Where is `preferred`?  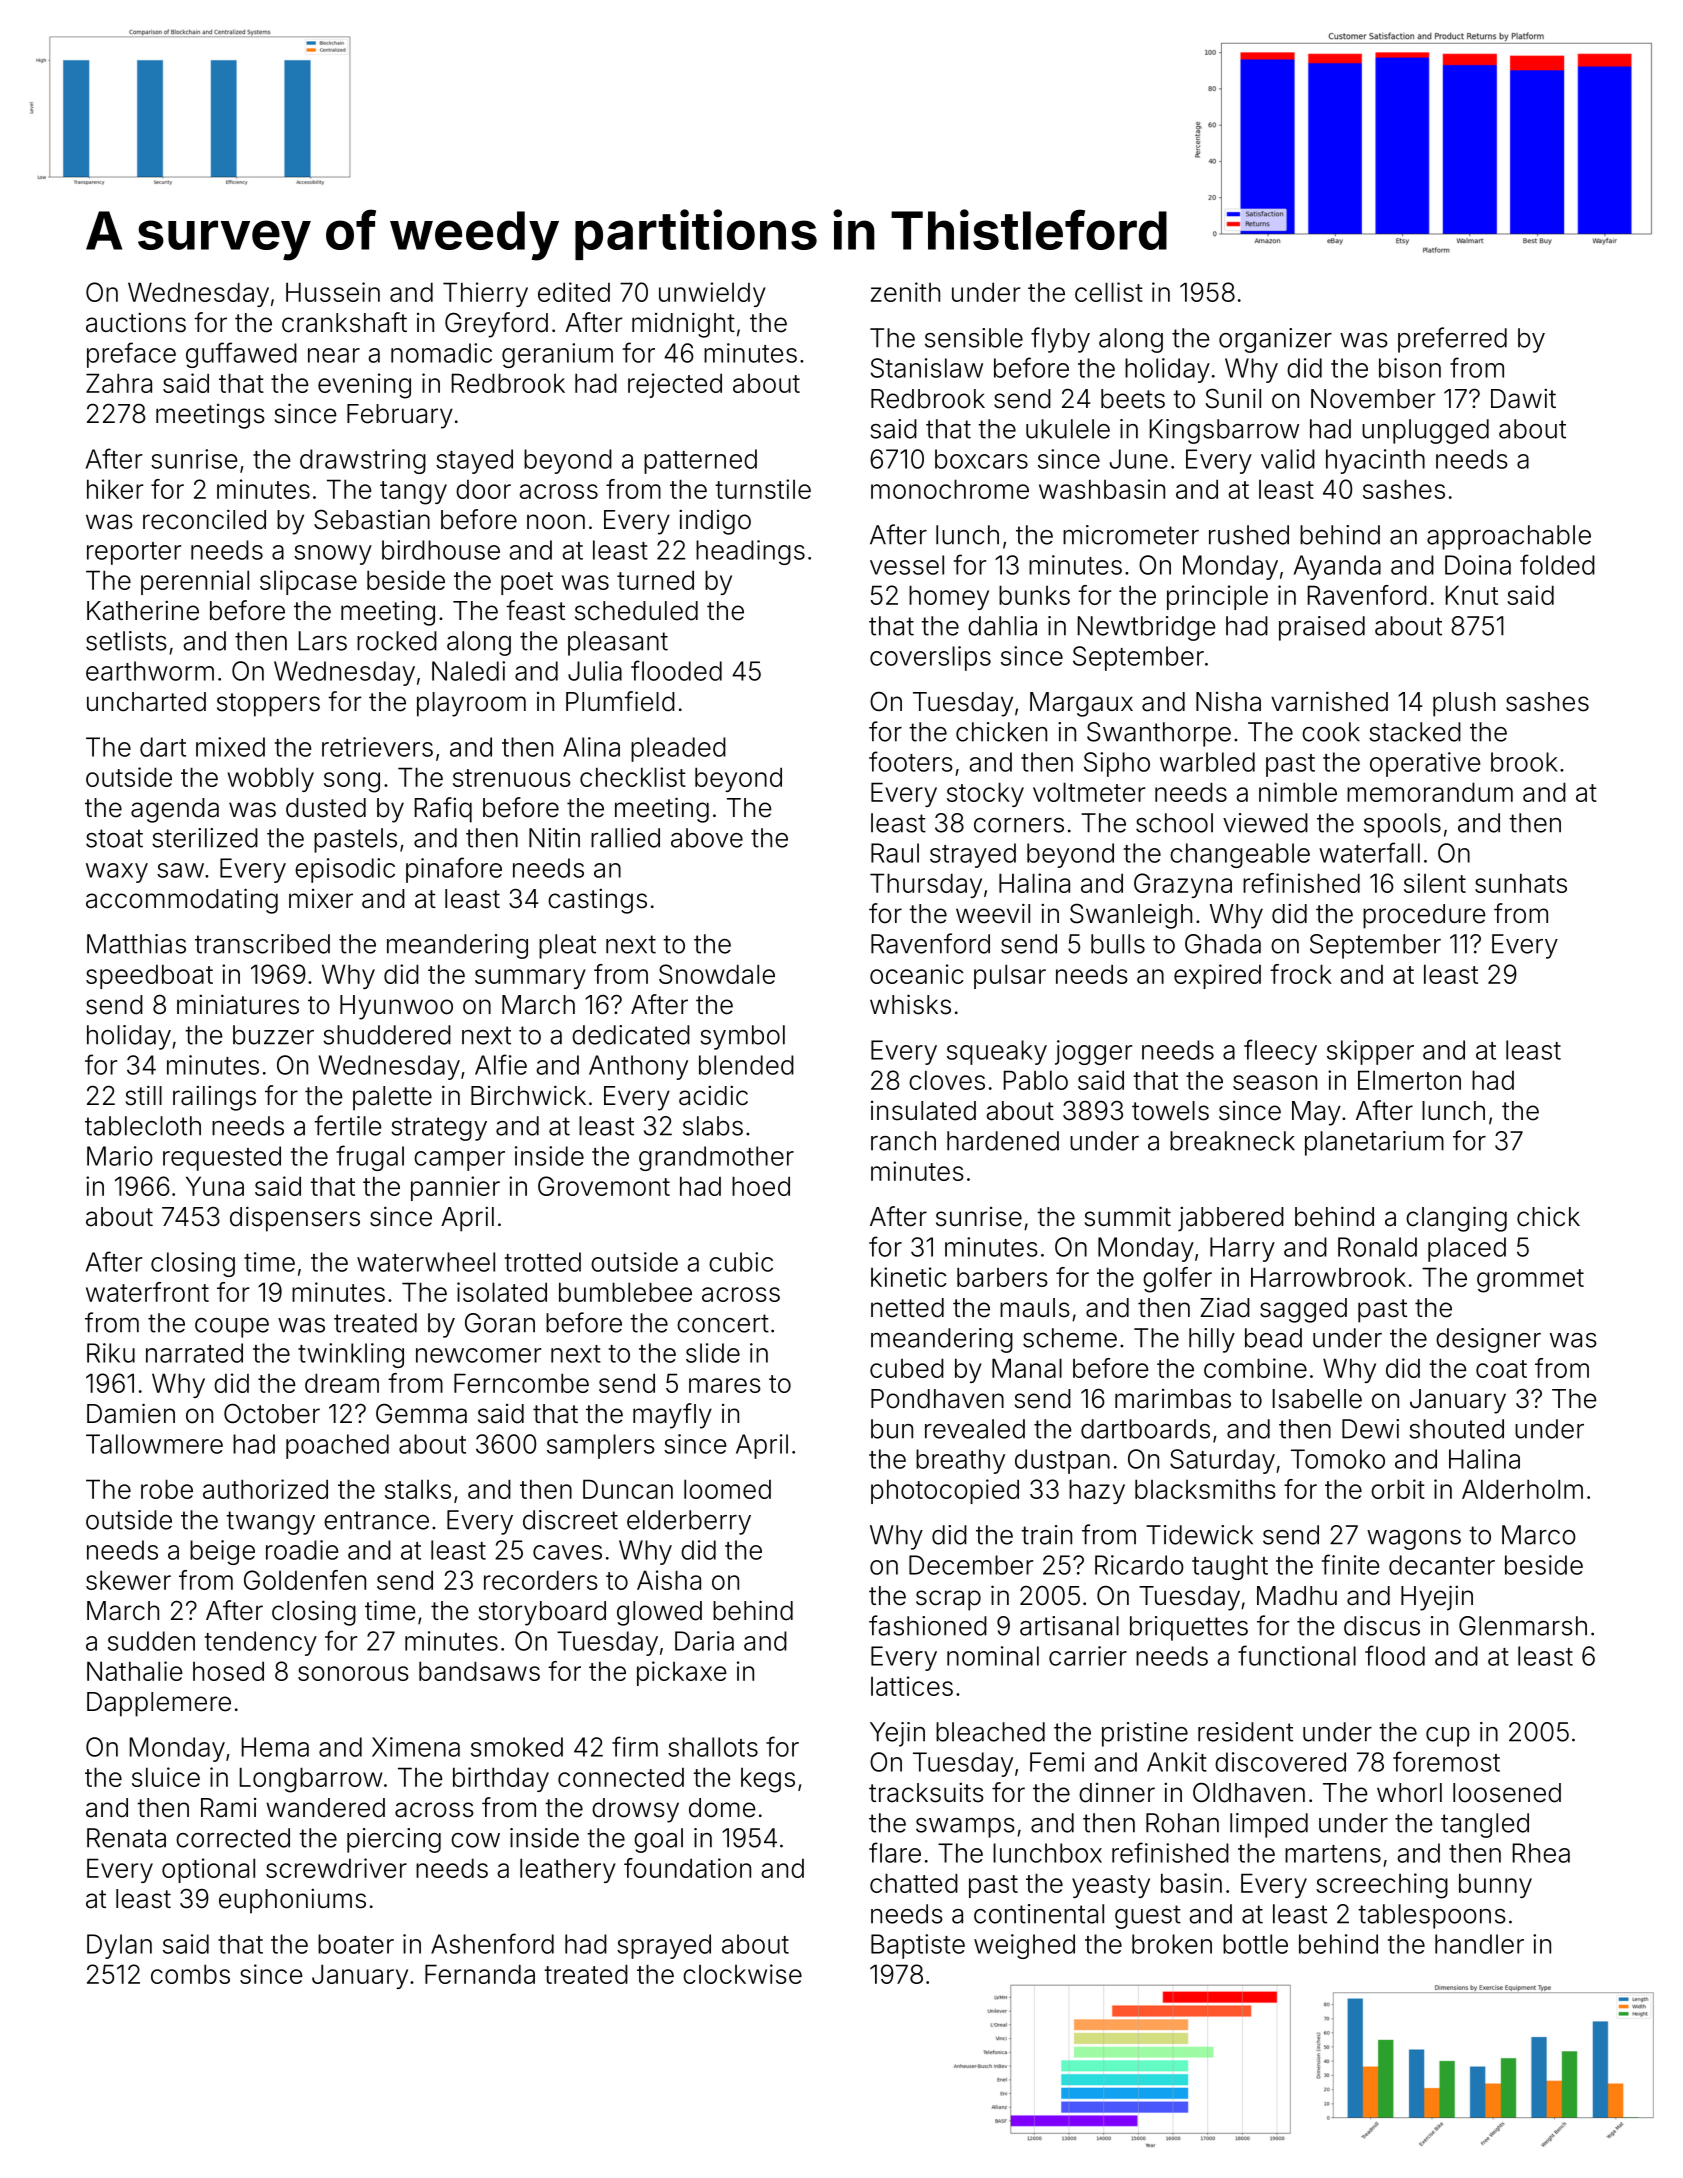
preferred is located at coordinates (1452, 340).
